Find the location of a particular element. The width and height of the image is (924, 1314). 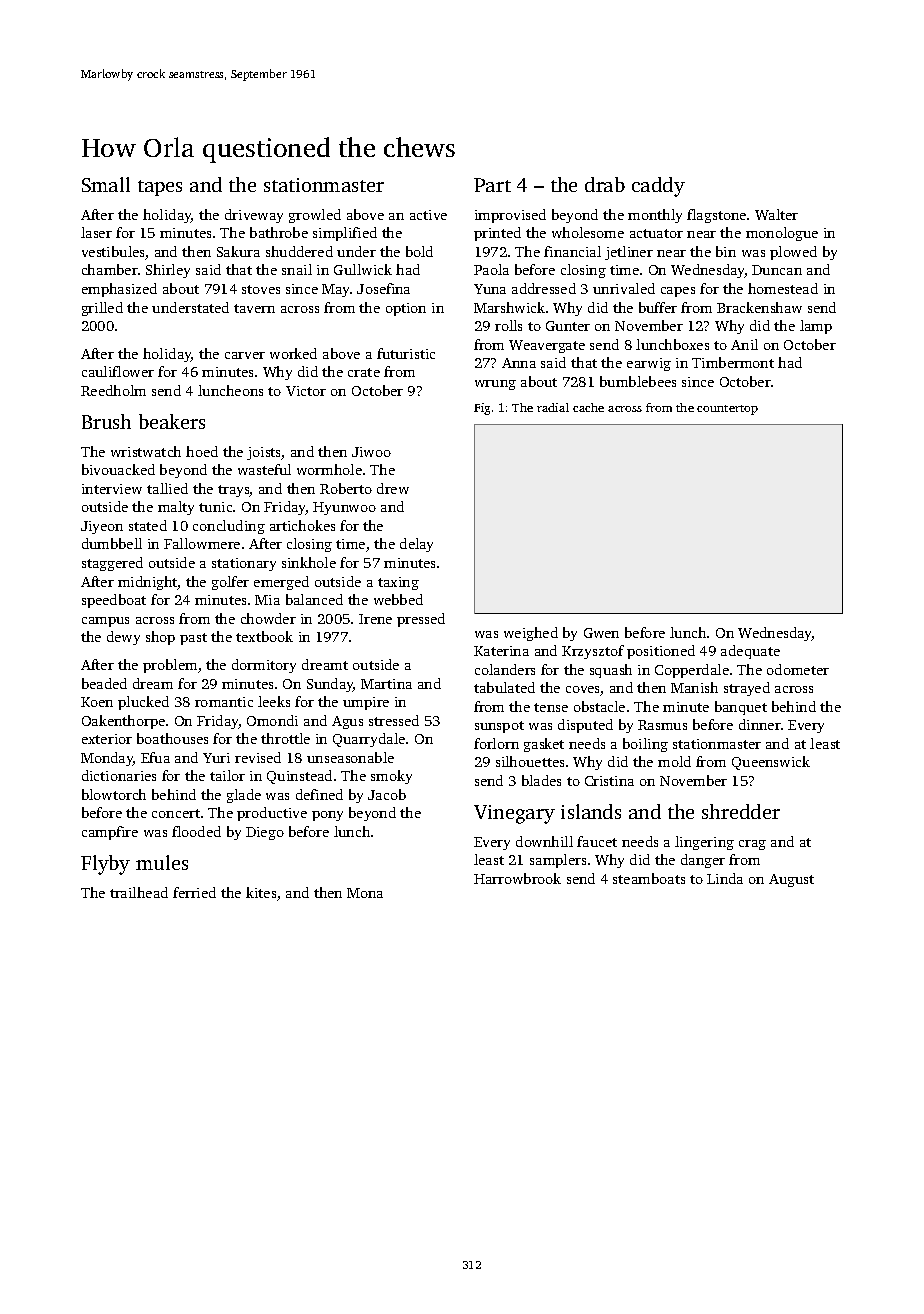

Yuri is located at coordinates (216, 758).
